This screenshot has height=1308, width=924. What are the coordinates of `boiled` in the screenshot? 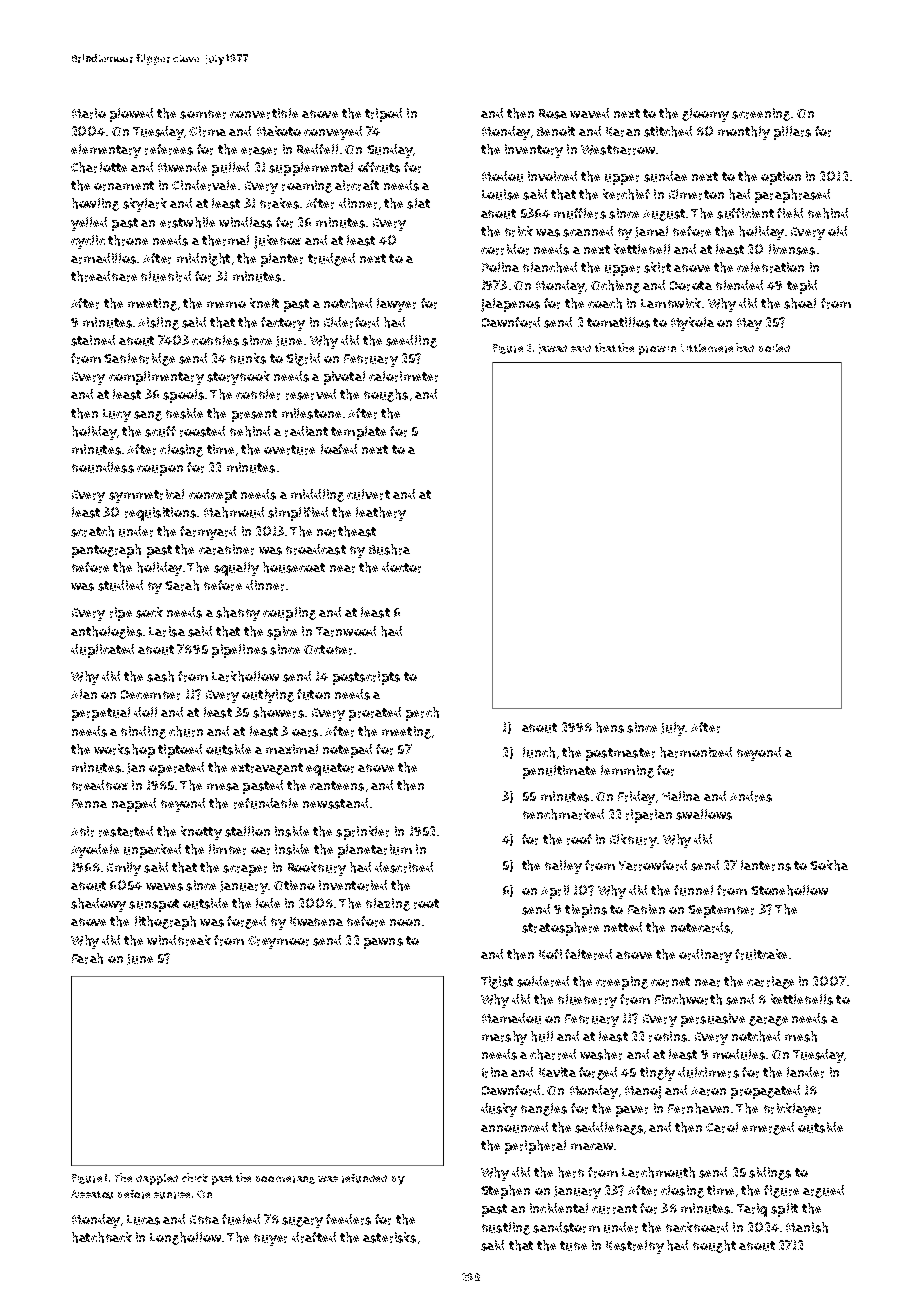 It's located at (774, 348).
